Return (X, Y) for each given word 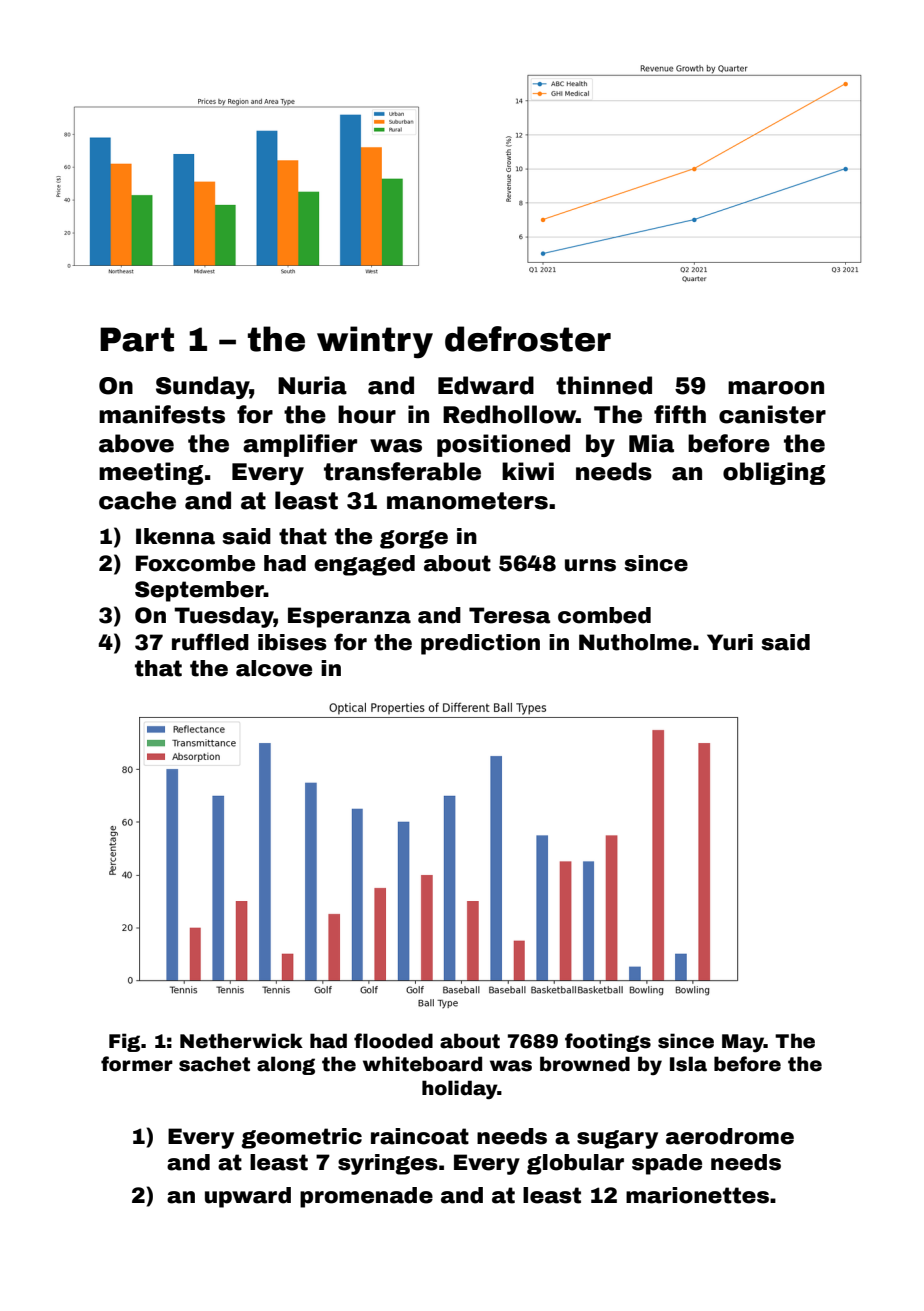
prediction (480, 644)
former (137, 1064)
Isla (688, 1064)
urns (590, 565)
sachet (214, 1064)
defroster (528, 339)
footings (608, 1042)
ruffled (210, 642)
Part (137, 339)
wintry (375, 342)
